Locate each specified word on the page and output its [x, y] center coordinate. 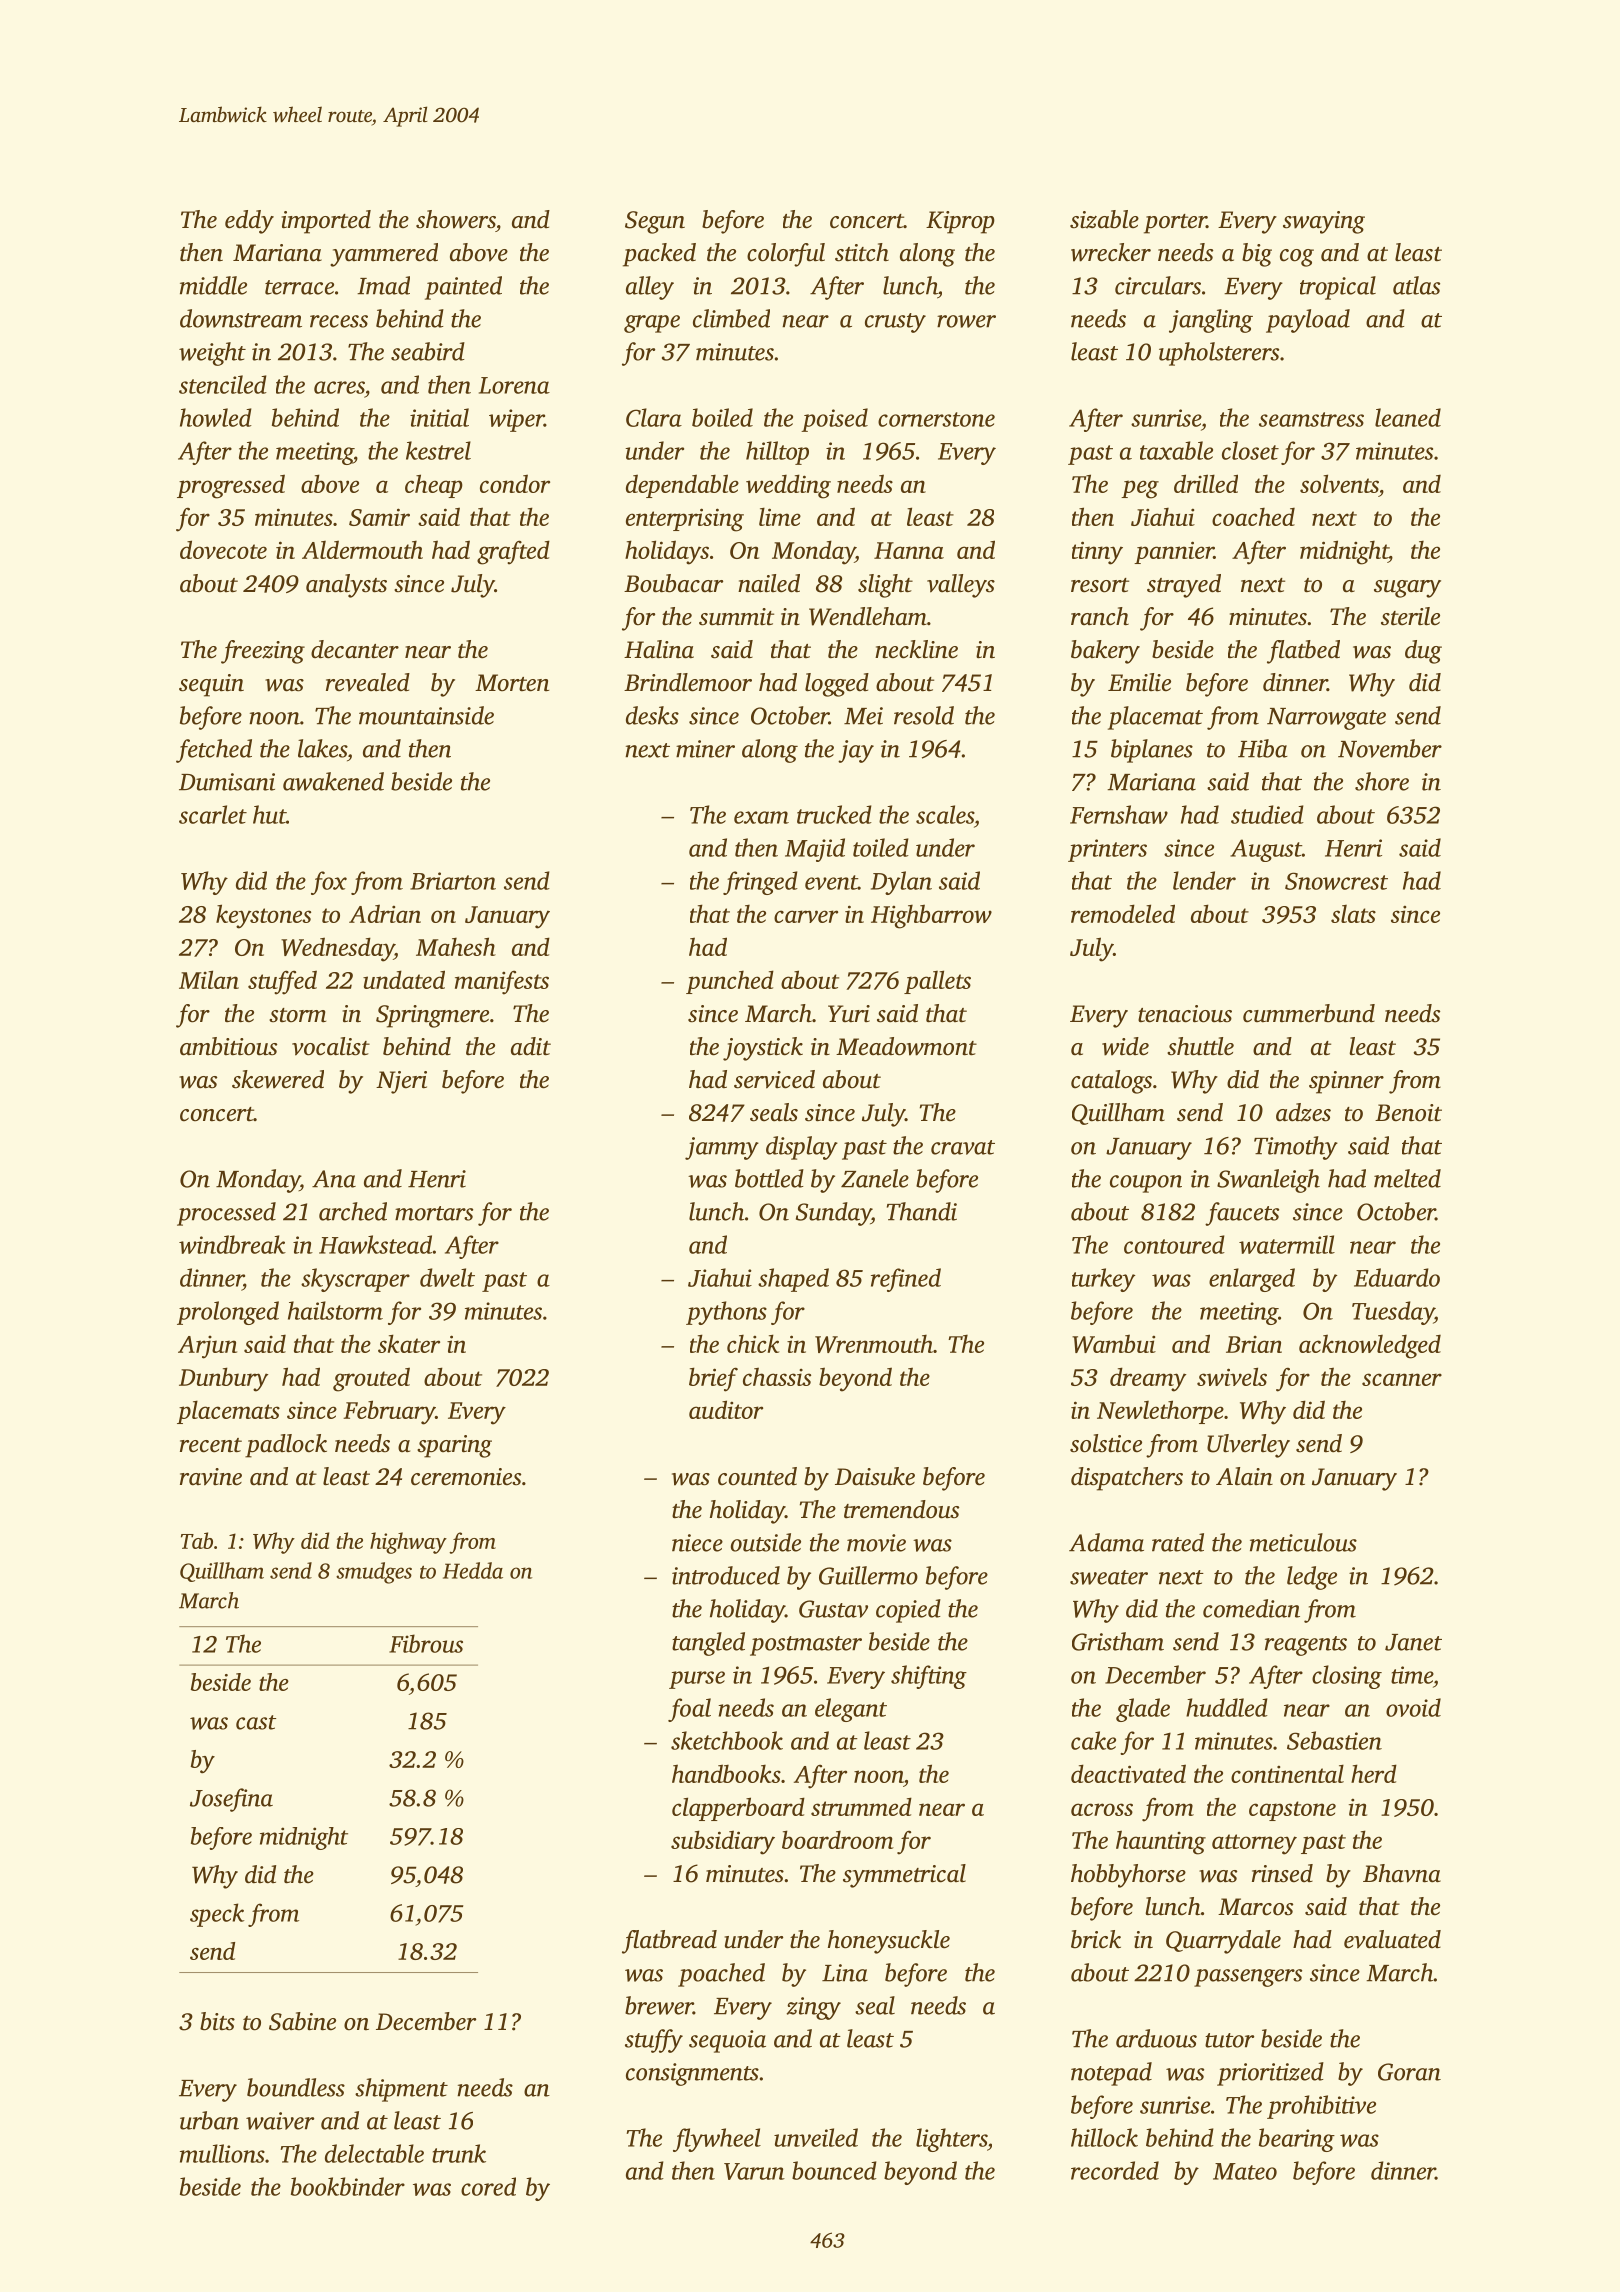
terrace [299, 287]
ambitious [228, 1046]
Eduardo [1397, 1277]
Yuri [849, 1014]
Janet [1413, 1642]
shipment [401, 2090]
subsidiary [723, 1842]
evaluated [1392, 1939]
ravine [211, 1477]
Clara [654, 417]
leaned [1408, 417]
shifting [929, 1677]
